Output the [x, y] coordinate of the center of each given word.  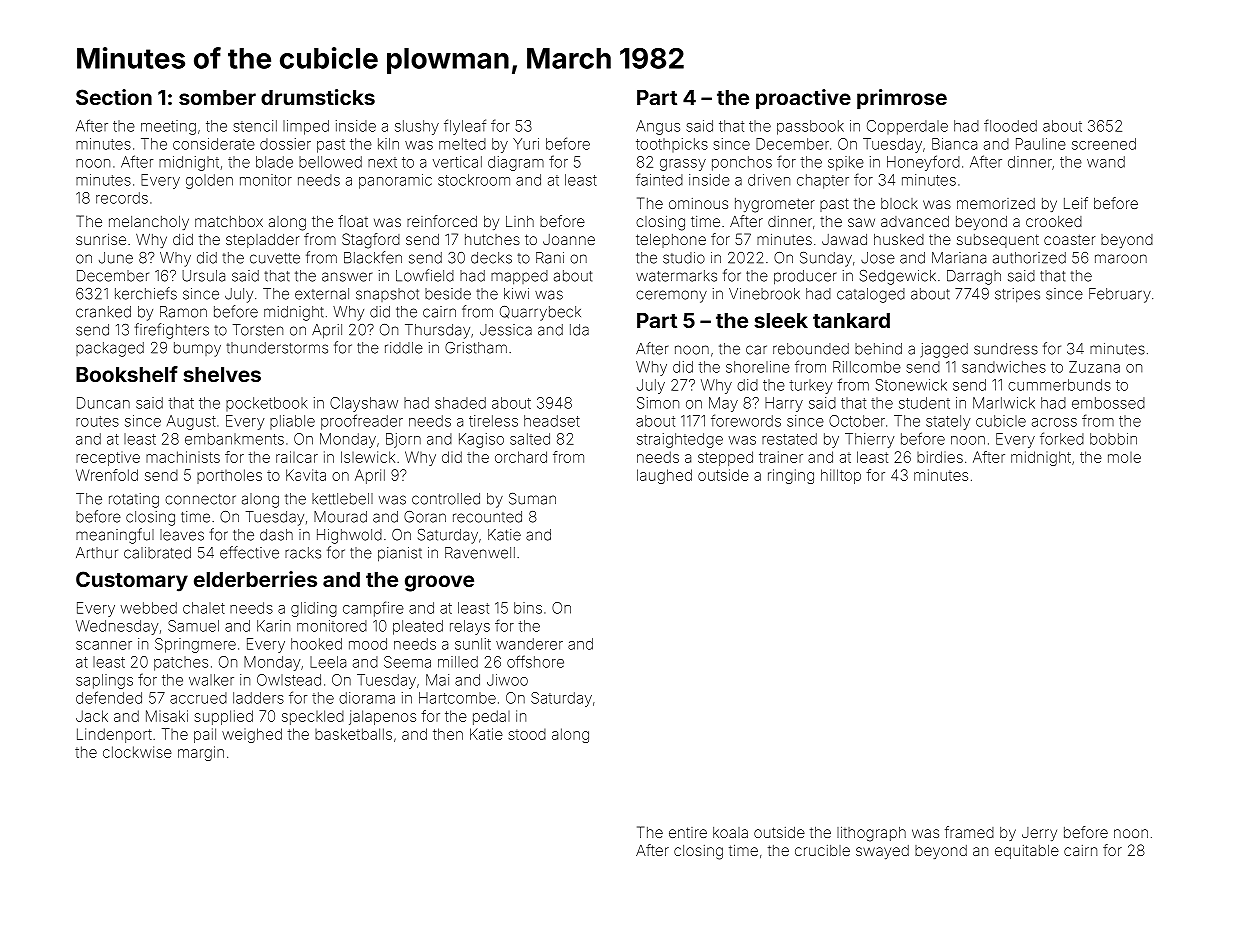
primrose [902, 99]
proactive [803, 99]
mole [1124, 457]
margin [201, 753]
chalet [204, 608]
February [1120, 295]
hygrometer [775, 205]
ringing [791, 476]
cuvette [275, 258]
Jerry [1039, 834]
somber [217, 97]
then [448, 734]
